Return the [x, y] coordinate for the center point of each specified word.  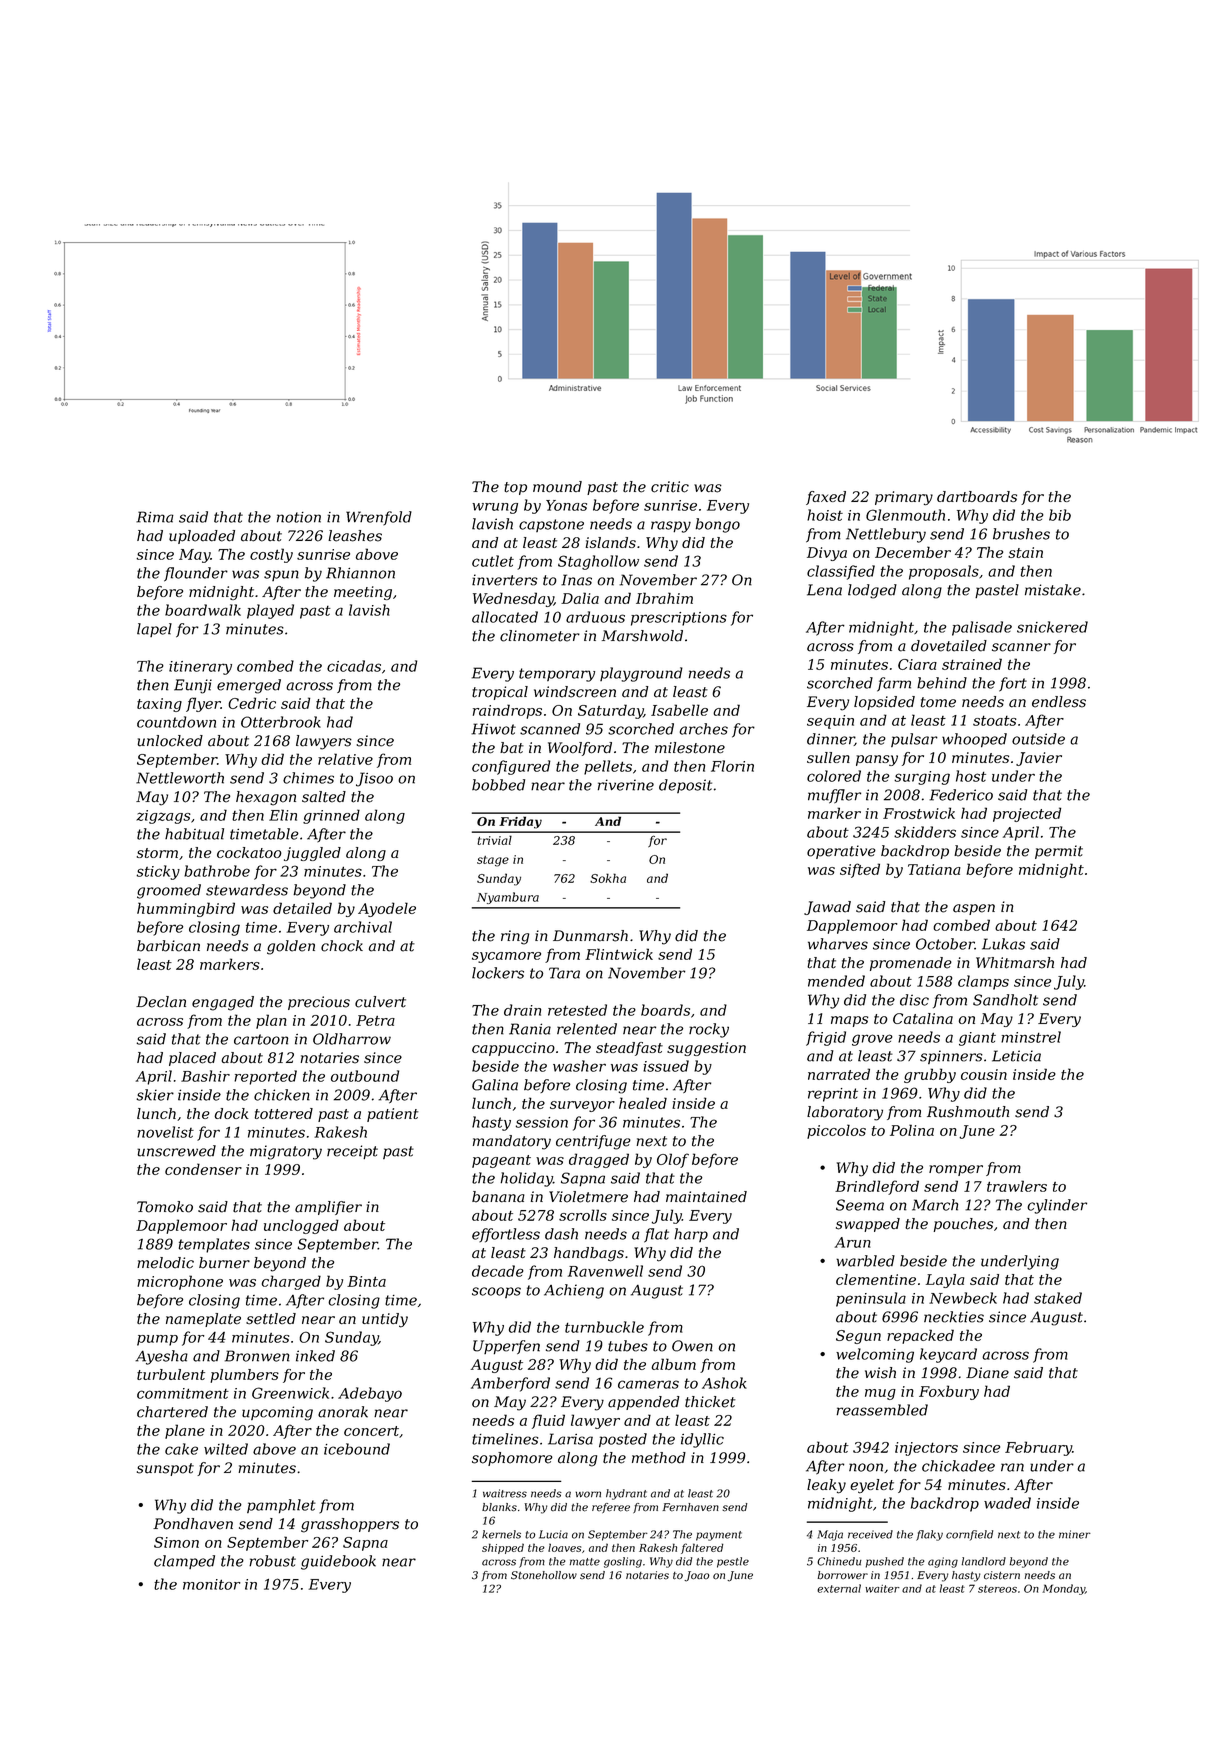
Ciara [917, 664]
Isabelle [679, 710]
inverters [505, 580]
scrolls [583, 1215]
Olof [673, 1160]
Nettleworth [180, 778]
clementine [876, 1279]
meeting [363, 593]
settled [271, 1319]
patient [393, 1115]
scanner [1021, 647]
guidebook [338, 1562]
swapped [868, 1225]
